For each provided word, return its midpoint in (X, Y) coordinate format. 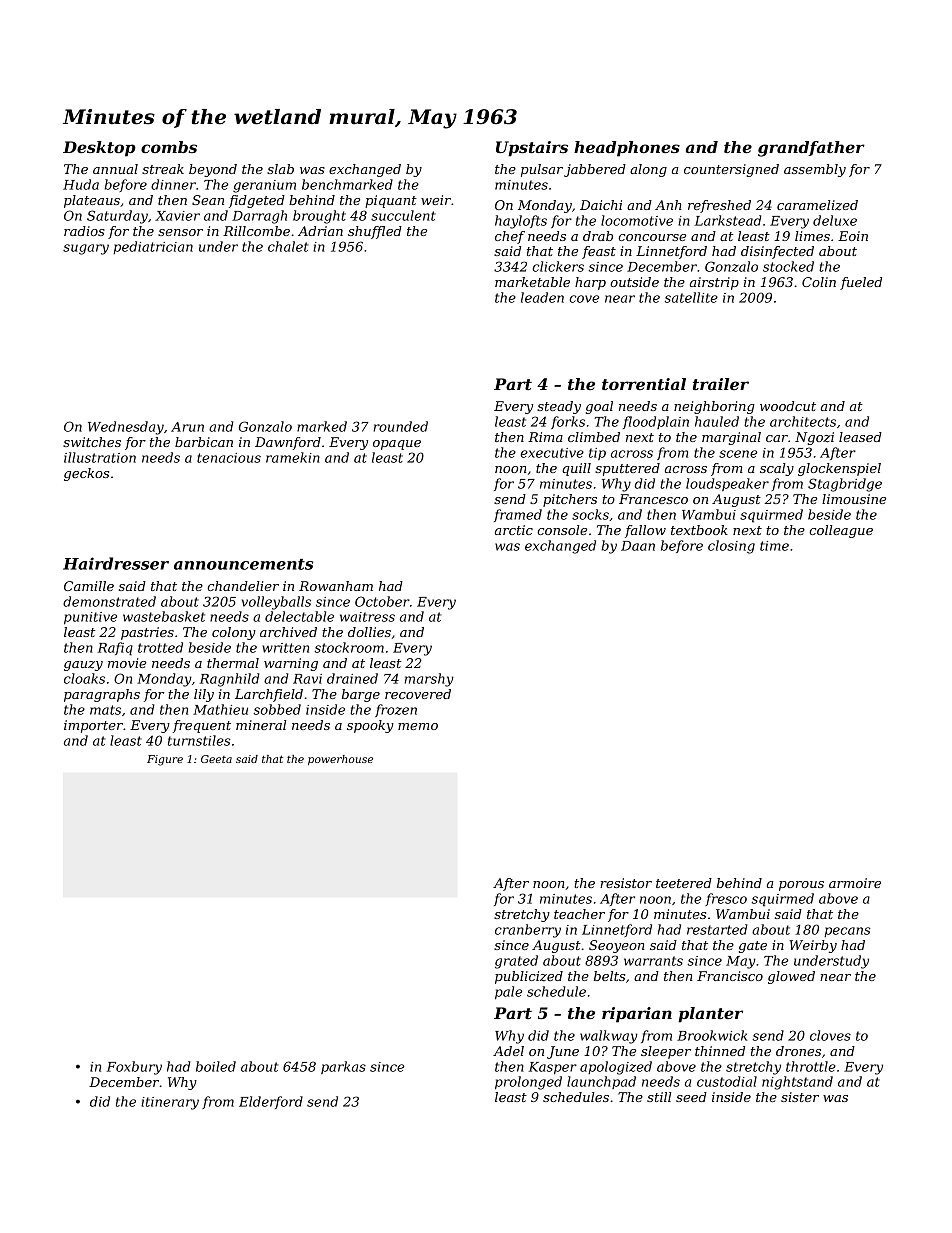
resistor (626, 883)
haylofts (521, 222)
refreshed (719, 206)
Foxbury (134, 1068)
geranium (264, 186)
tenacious (229, 458)
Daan (638, 546)
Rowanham (336, 586)
